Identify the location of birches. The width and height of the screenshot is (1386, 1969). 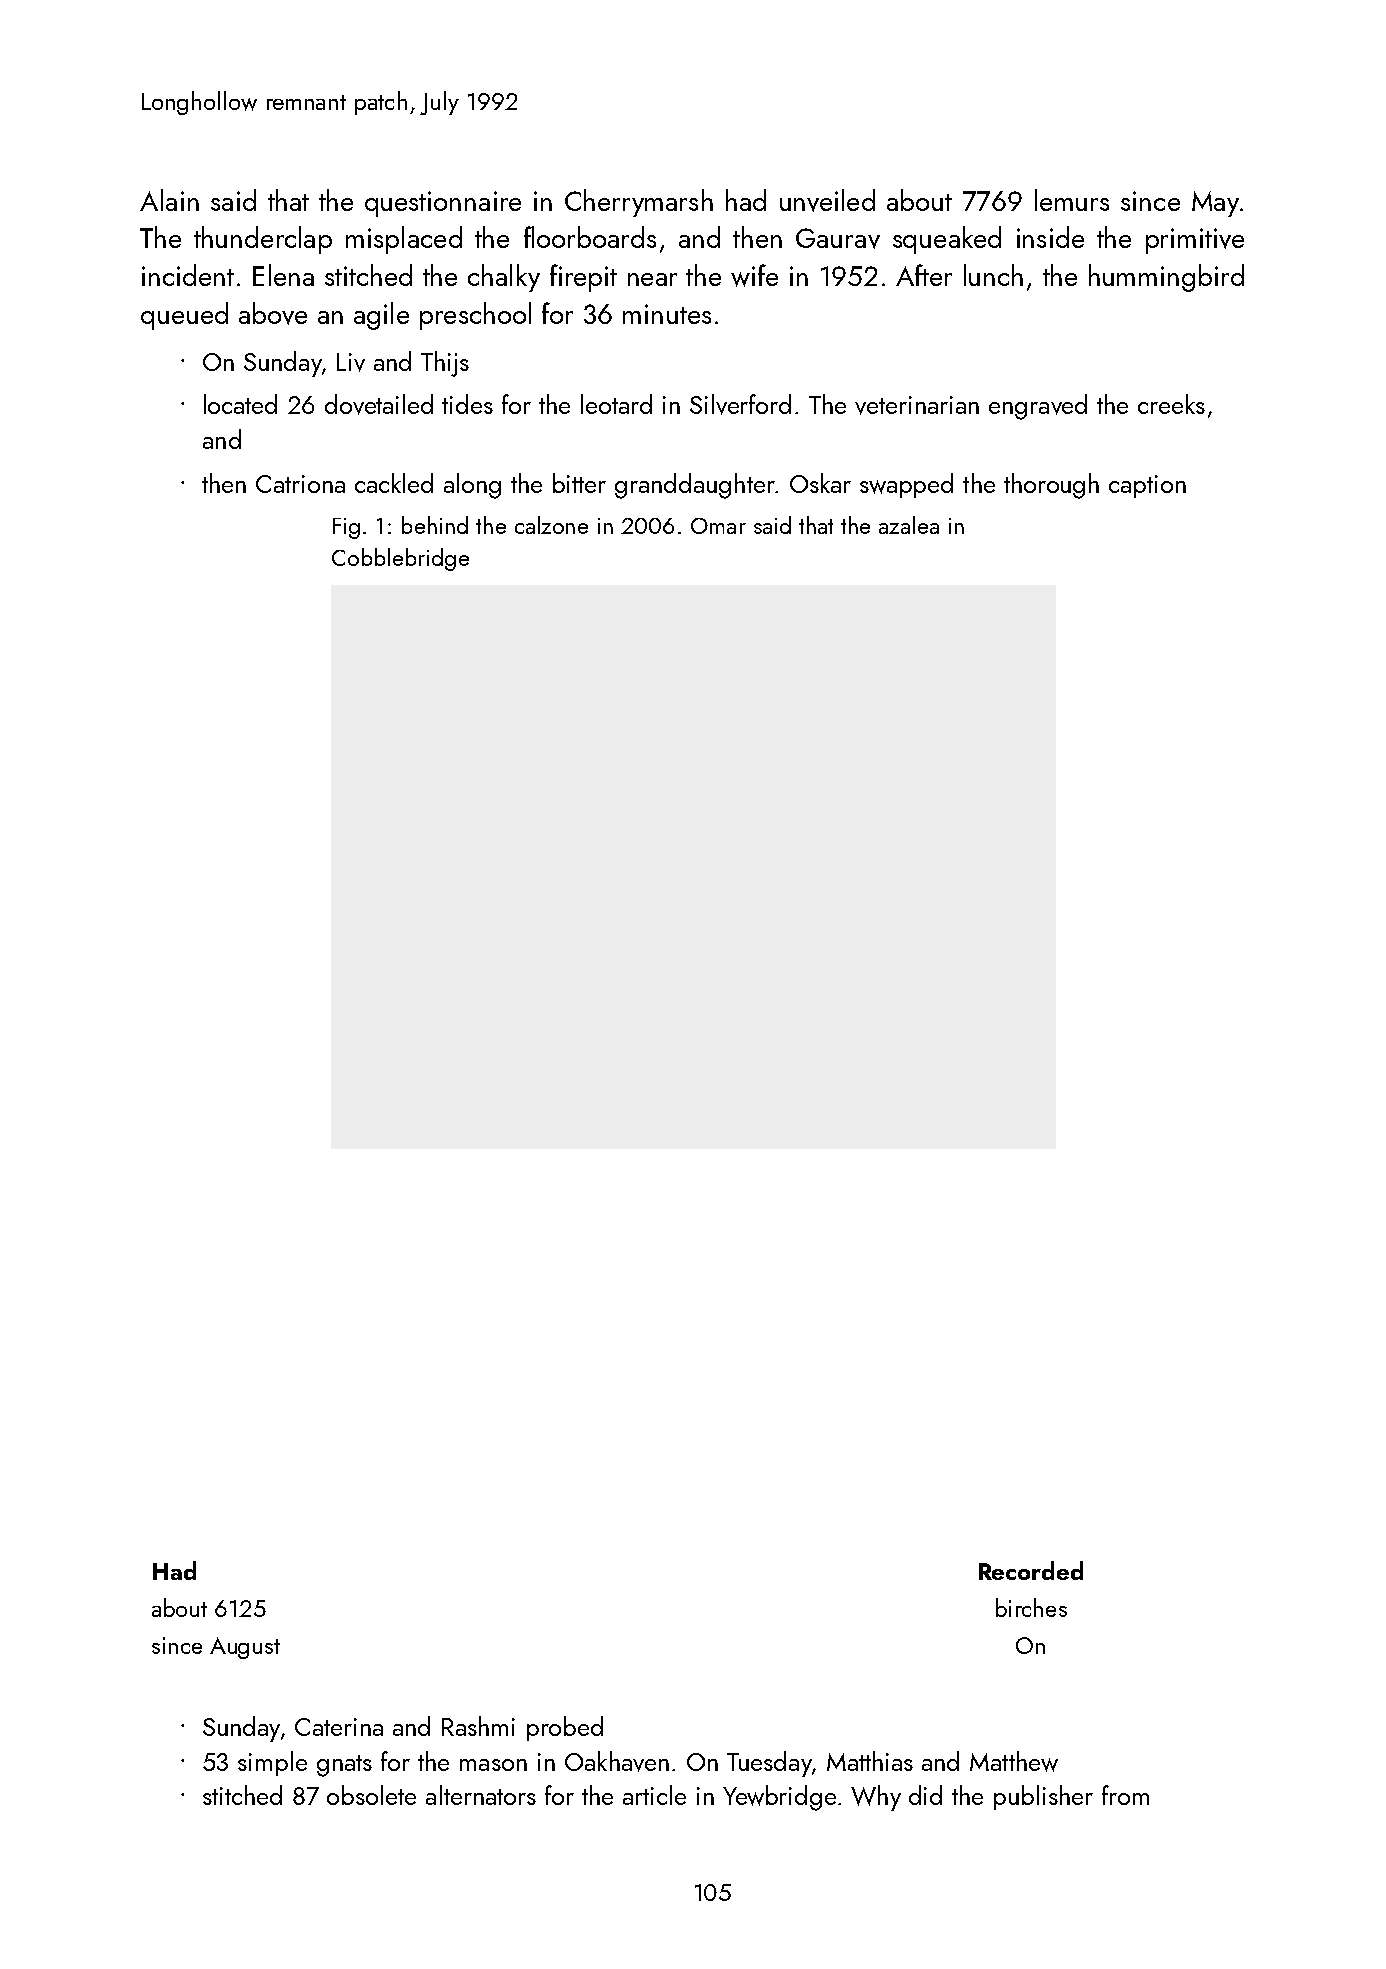
(1031, 1607).
